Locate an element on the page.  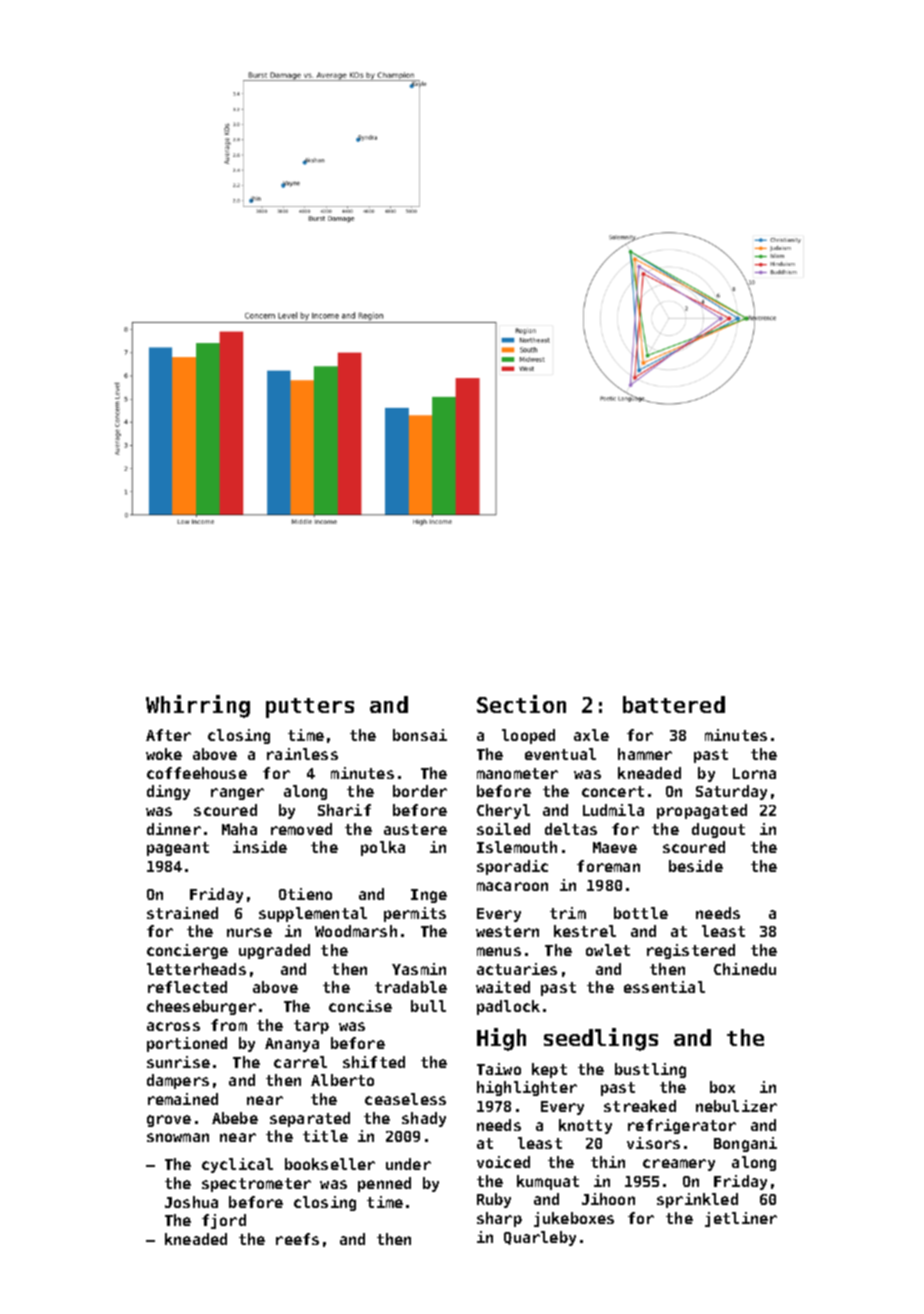
battered is located at coordinates (674, 704).
